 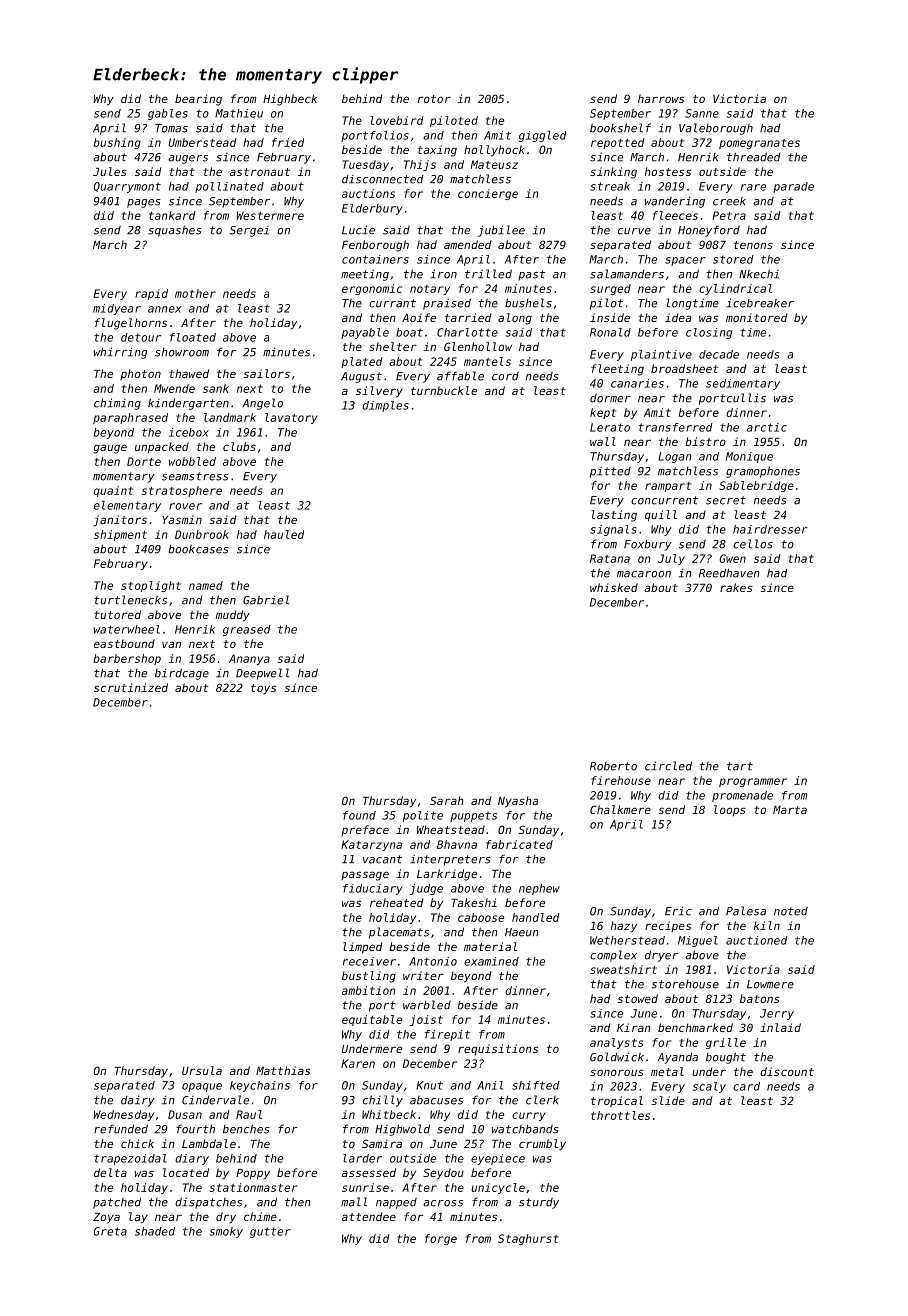 I want to click on Staghurst, so click(x=528, y=1239).
